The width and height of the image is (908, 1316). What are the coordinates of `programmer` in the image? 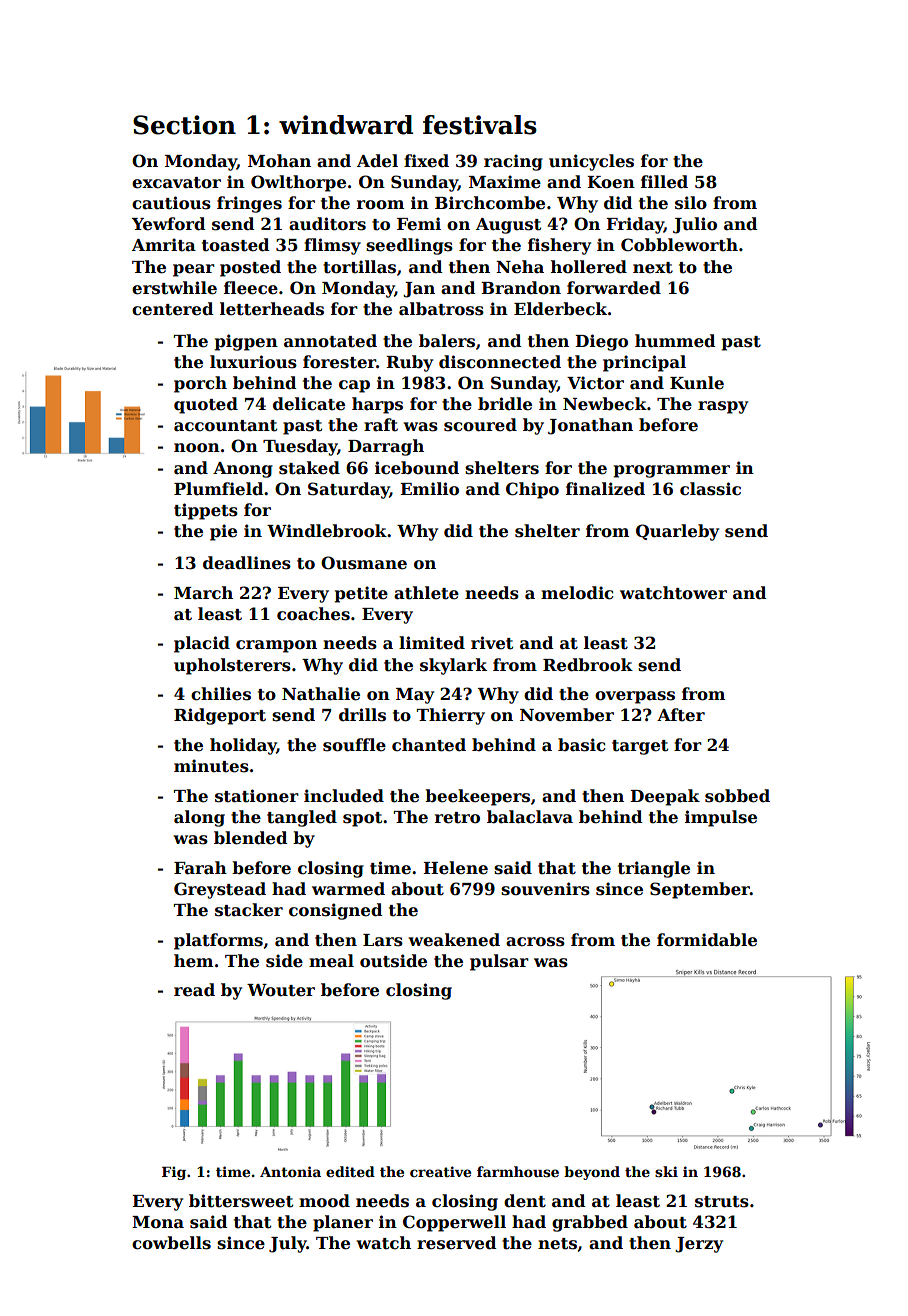 It's located at (672, 471).
